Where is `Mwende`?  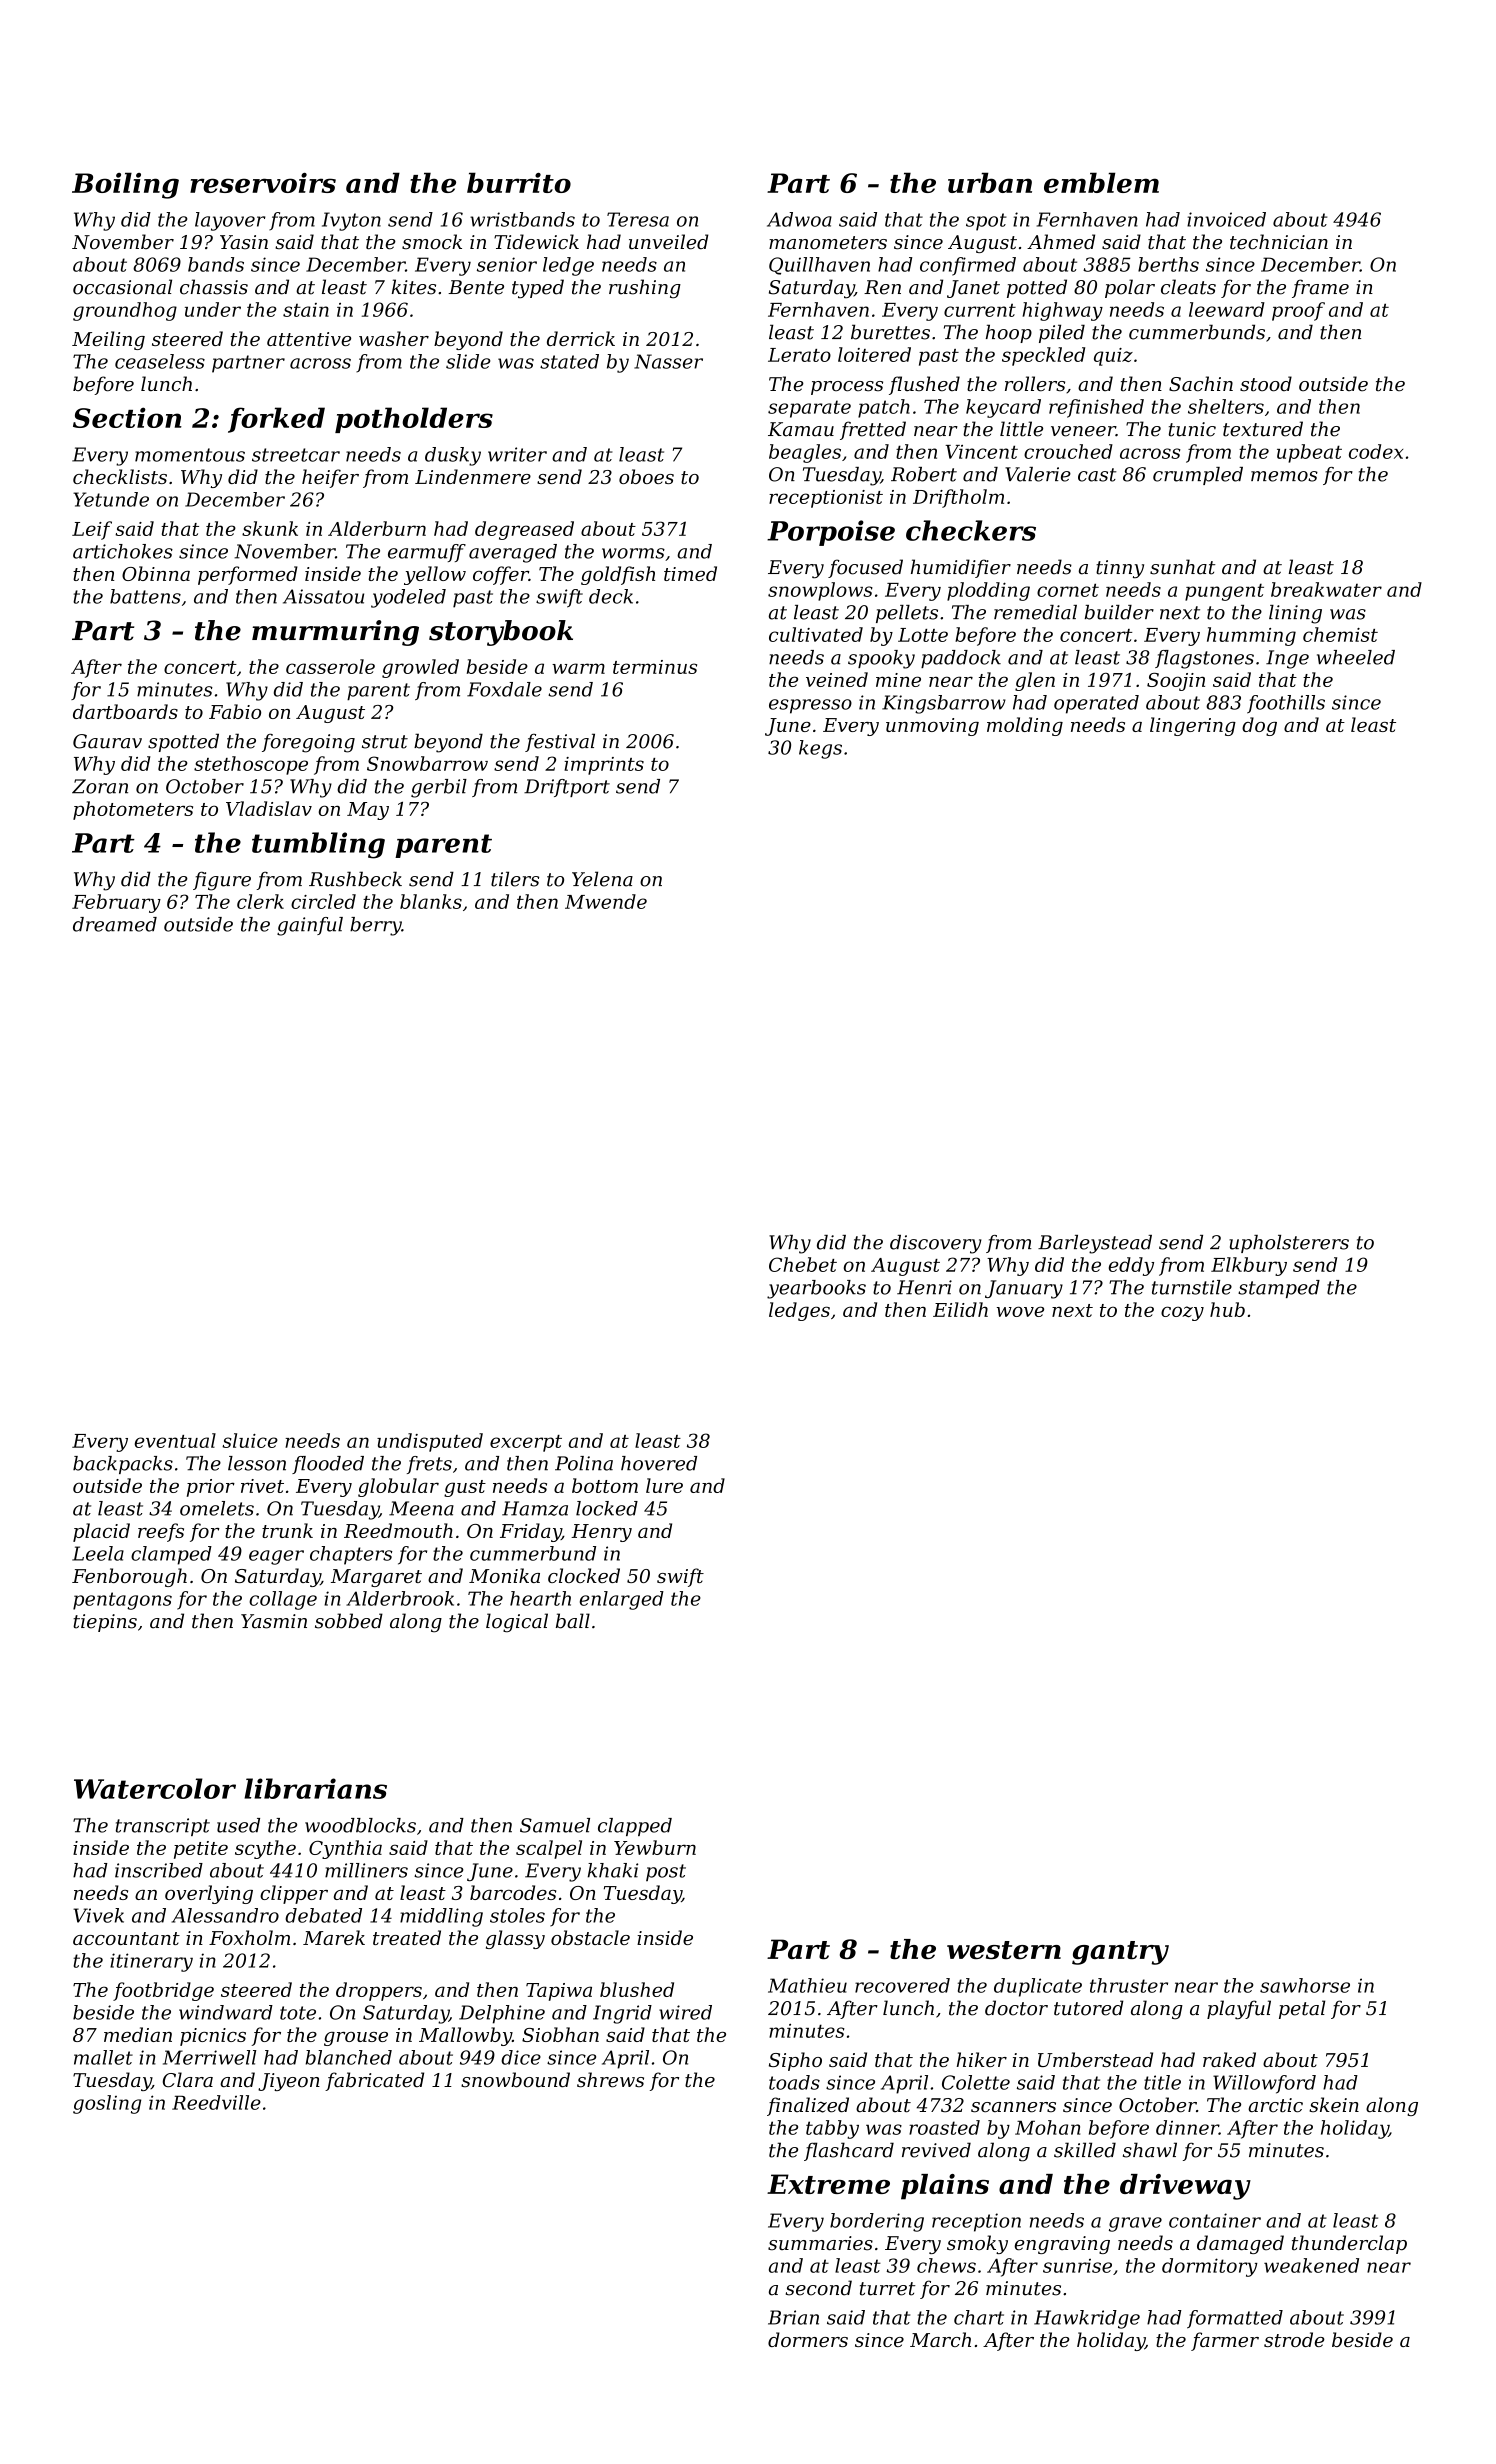 Mwende is located at coordinates (606, 901).
